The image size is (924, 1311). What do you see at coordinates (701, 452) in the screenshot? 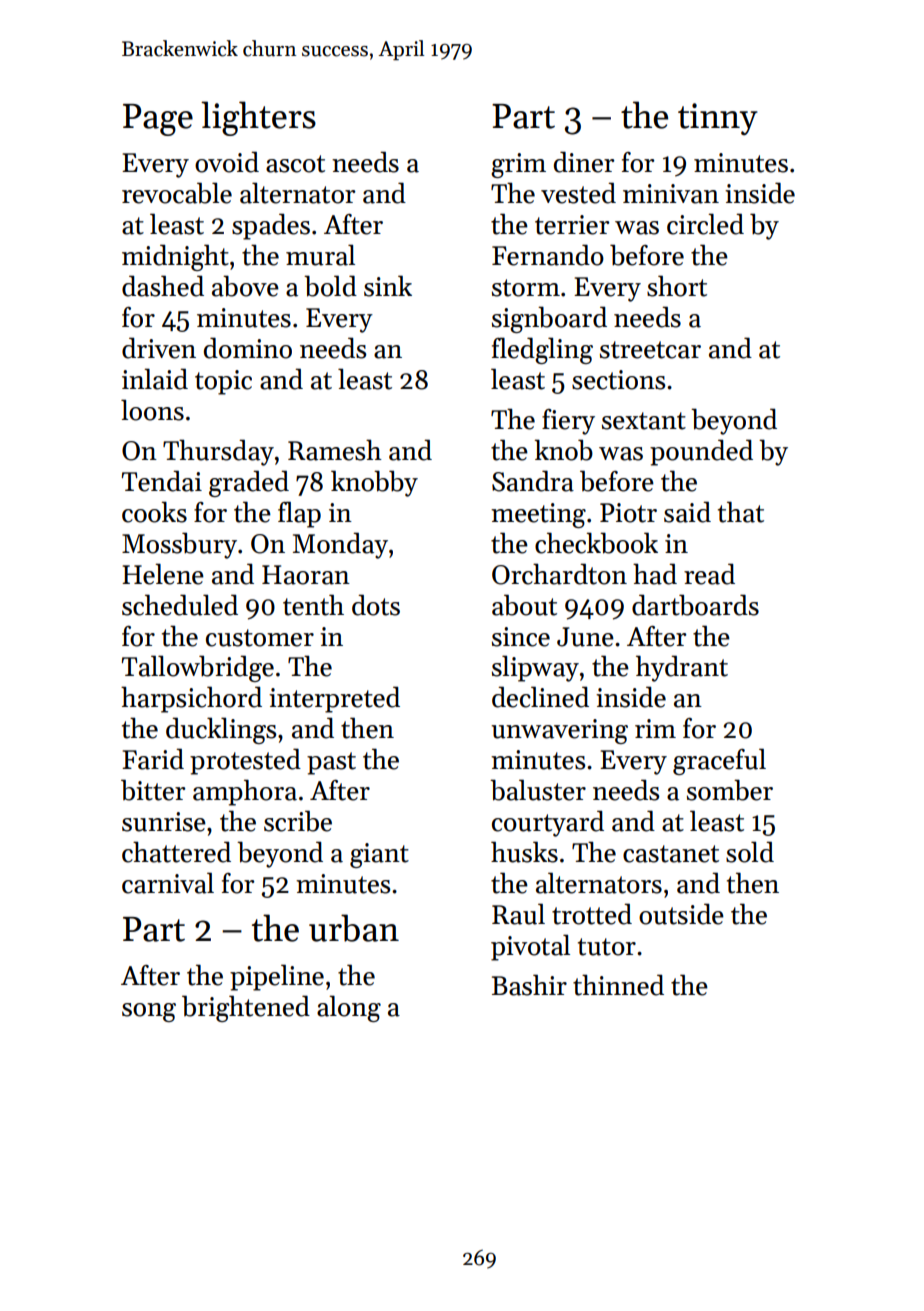
I see `pounded` at bounding box center [701, 452].
